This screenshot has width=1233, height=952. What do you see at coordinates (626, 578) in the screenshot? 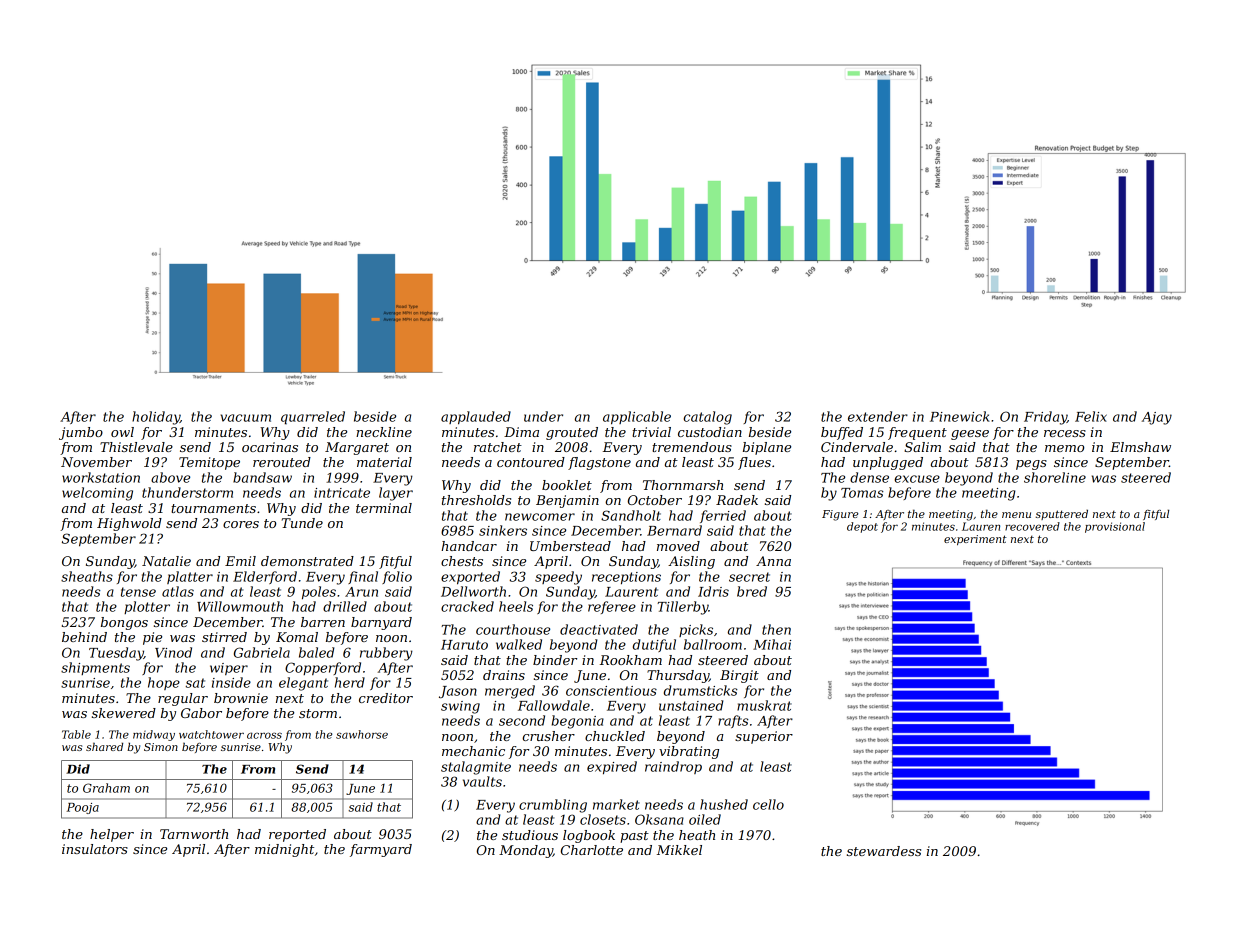
I see `receptions` at bounding box center [626, 578].
